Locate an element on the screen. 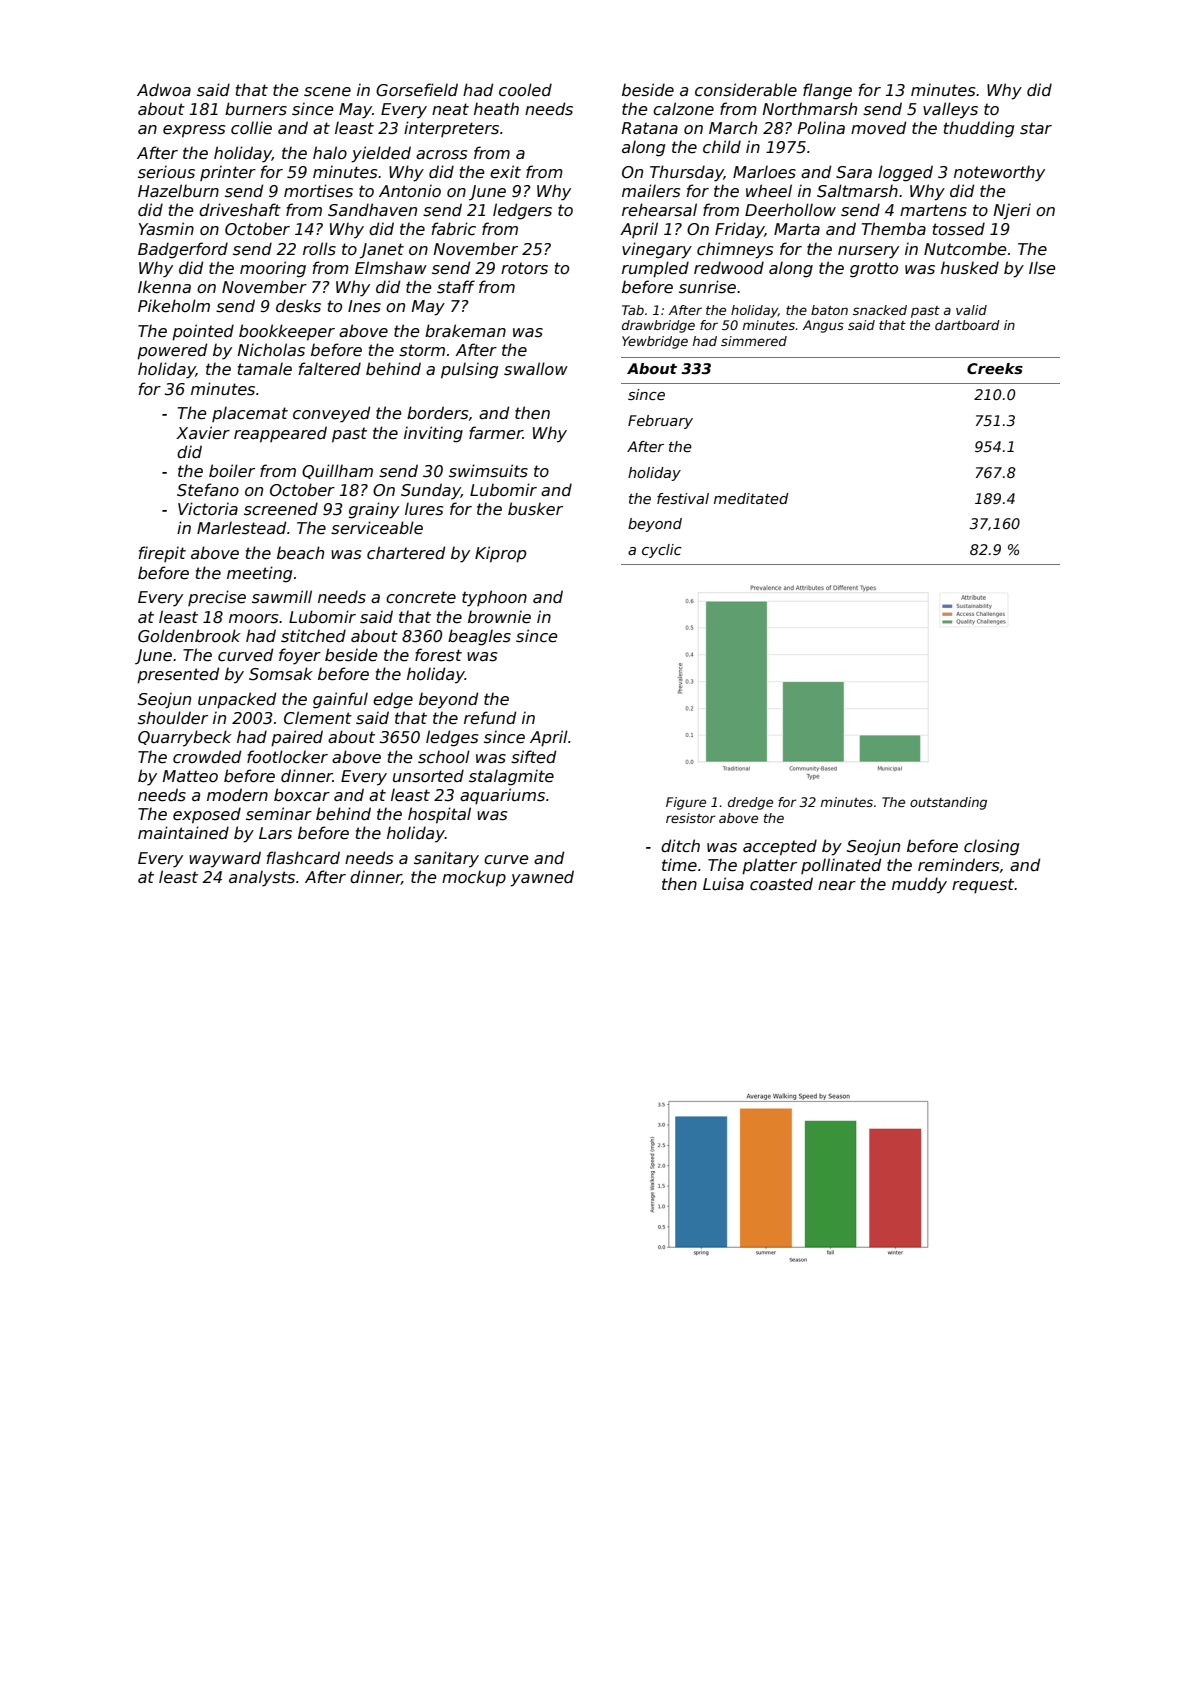 The image size is (1198, 1695). outstanding is located at coordinates (948, 803).
